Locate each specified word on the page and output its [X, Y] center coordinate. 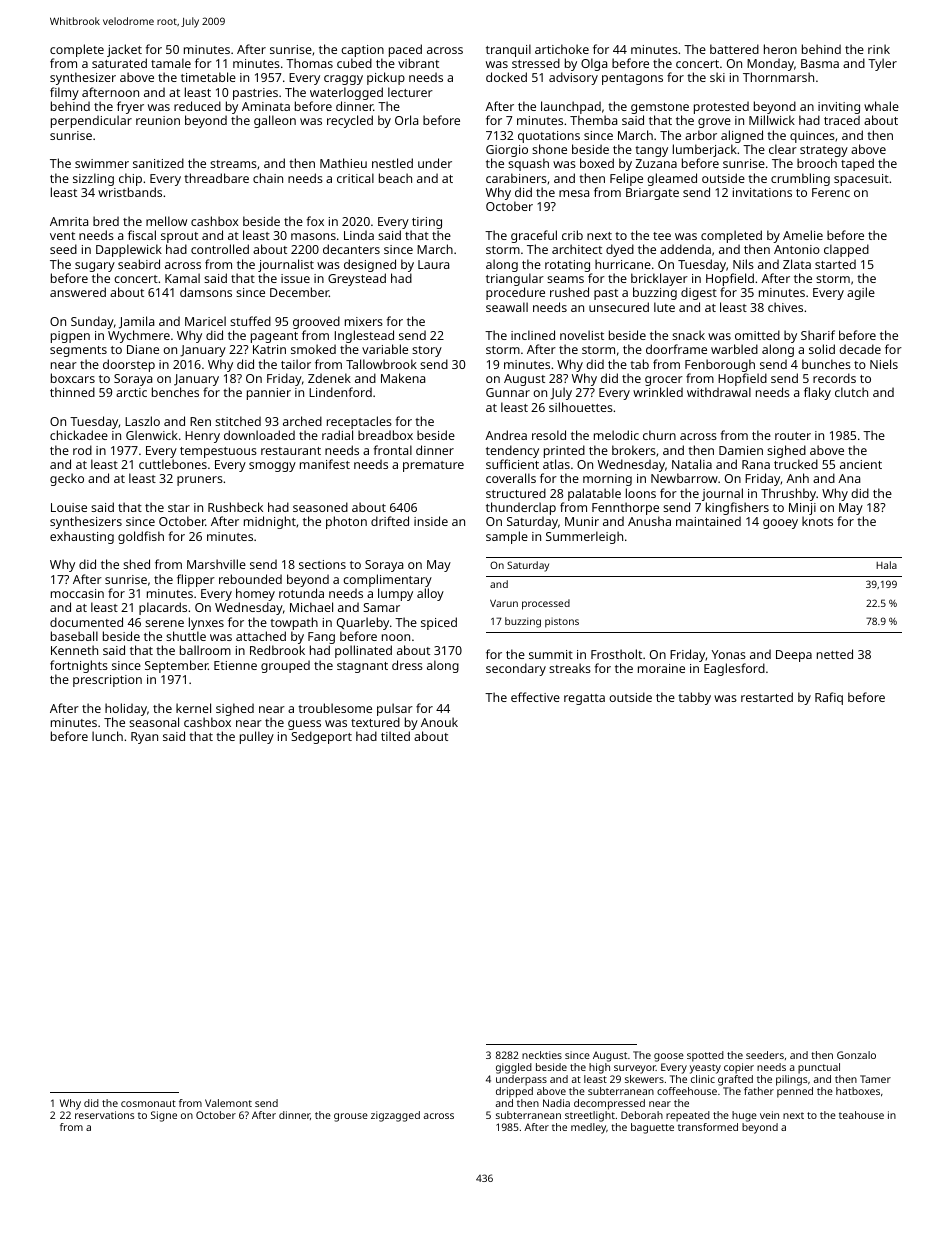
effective [535, 697]
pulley [257, 737]
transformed [708, 1127]
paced [405, 50]
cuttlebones [173, 464]
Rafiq [829, 698]
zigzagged [395, 1116]
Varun [504, 603]
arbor [701, 135]
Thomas [309, 63]
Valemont [228, 1103]
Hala [886, 565]
